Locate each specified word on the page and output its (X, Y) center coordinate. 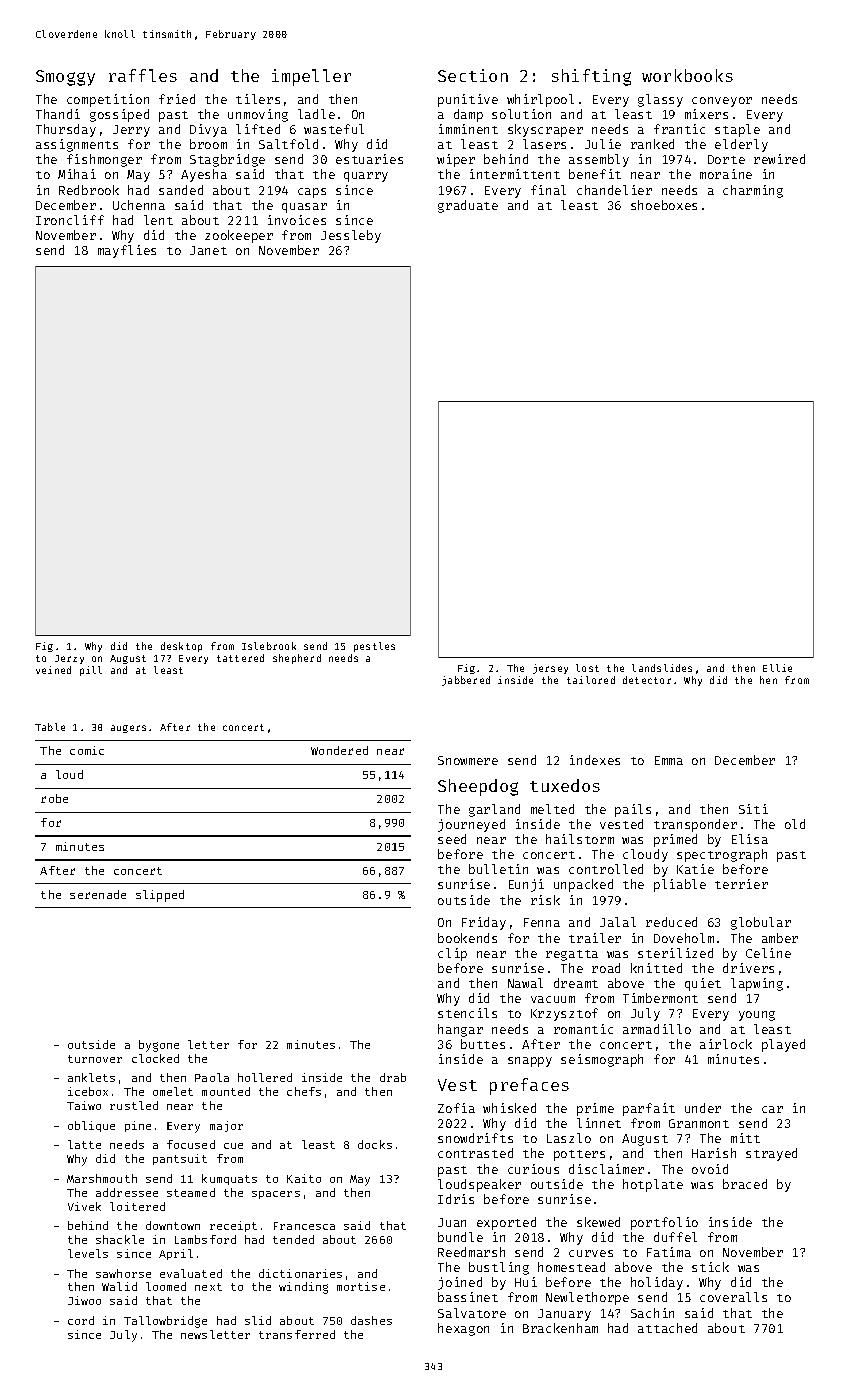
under (703, 1108)
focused (191, 1144)
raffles (143, 75)
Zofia (456, 1108)
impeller (311, 77)
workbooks (687, 75)
